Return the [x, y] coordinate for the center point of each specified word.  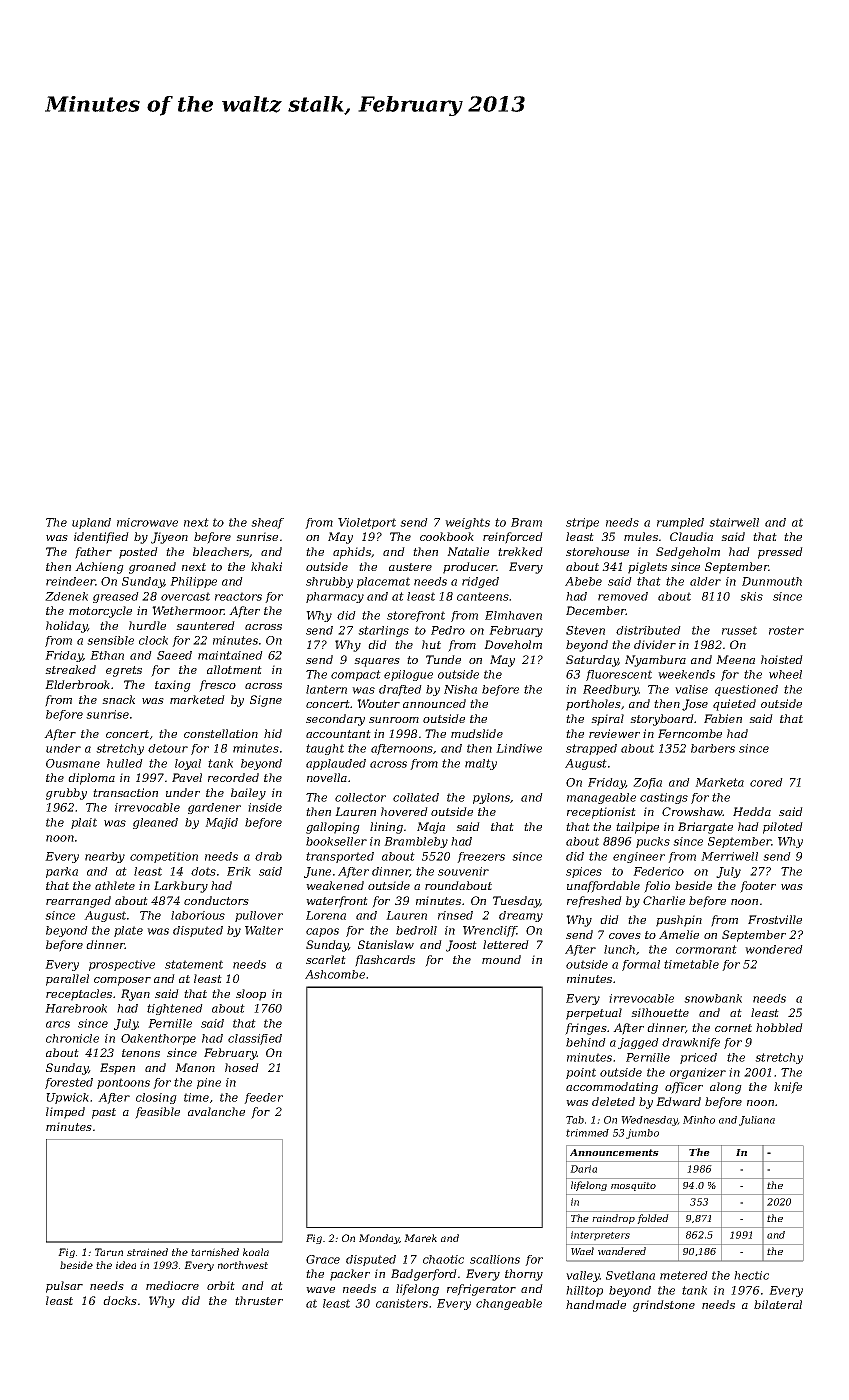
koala [256, 1252]
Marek [420, 1238]
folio [657, 887]
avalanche [216, 1111]
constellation [221, 733]
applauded [336, 764]
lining [386, 828]
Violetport [367, 523]
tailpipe [637, 828]
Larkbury [181, 887]
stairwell [734, 522]
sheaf [267, 523]
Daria [583, 1169]
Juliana [757, 1121]
